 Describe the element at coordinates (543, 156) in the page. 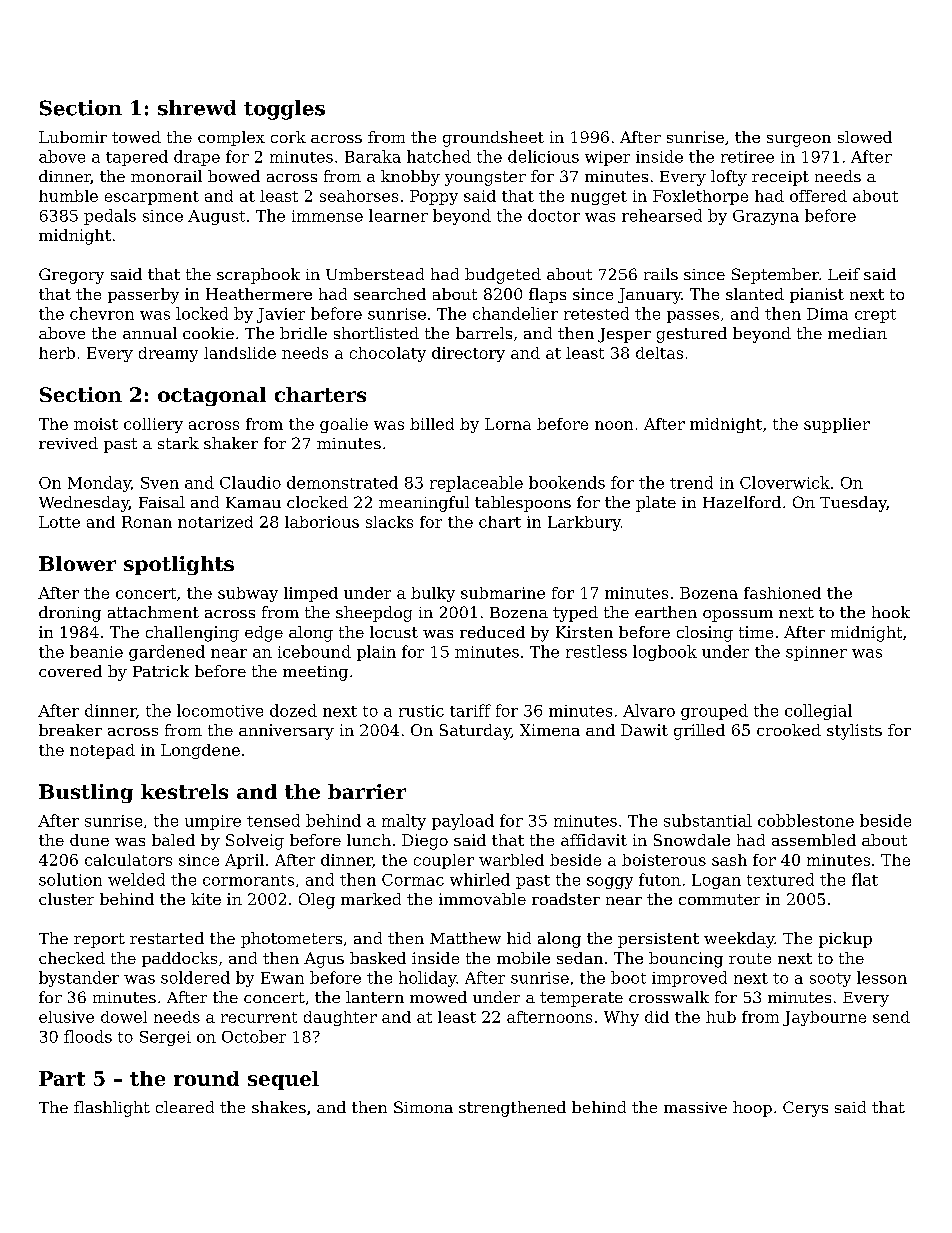

I see `delicious` at that location.
